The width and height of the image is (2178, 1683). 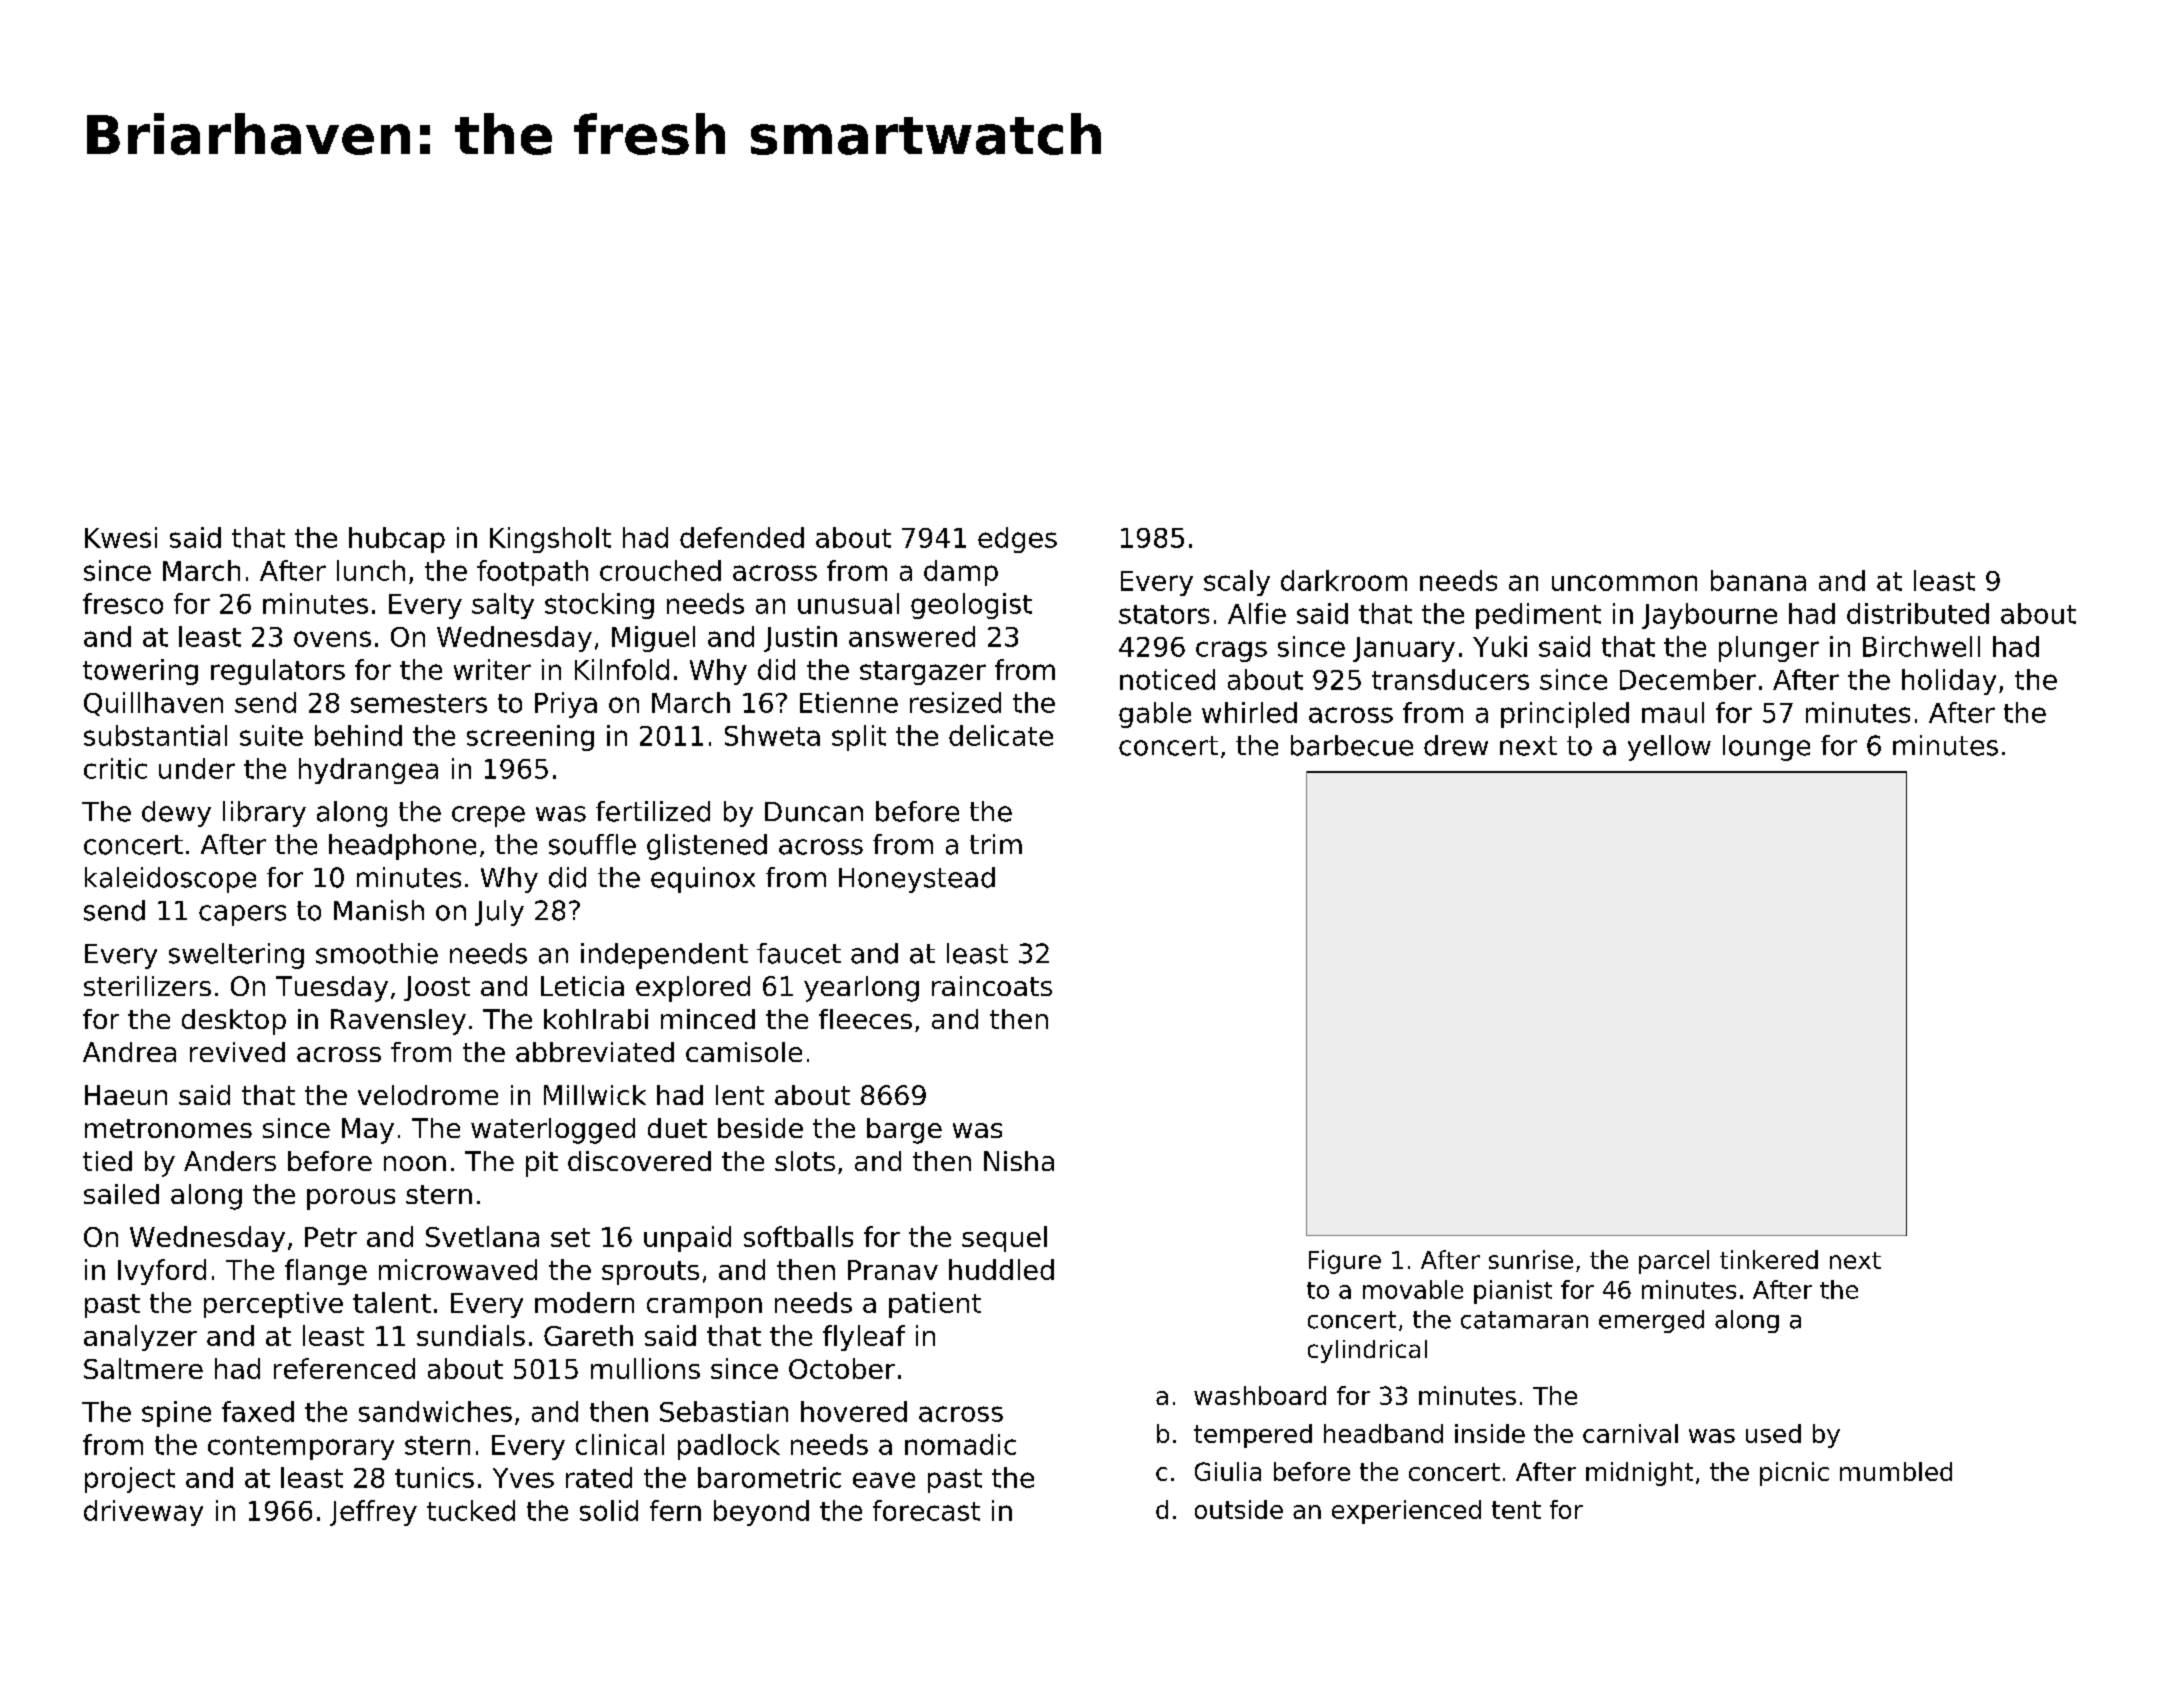 I want to click on referenced, so click(x=344, y=1368).
